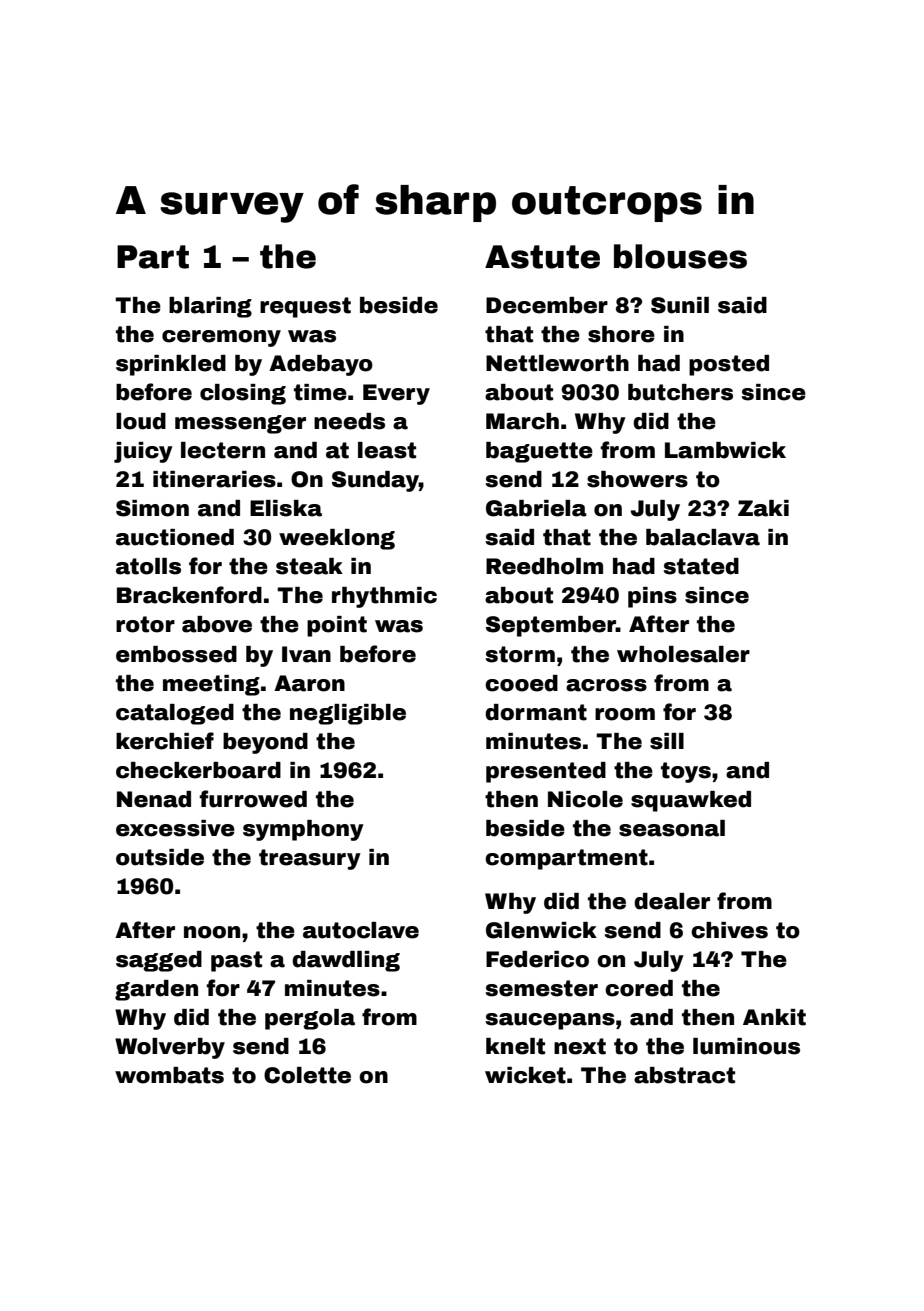 Image resolution: width=924 pixels, height=1311 pixels. Describe the element at coordinates (701, 566) in the screenshot. I see `stated` at that location.
